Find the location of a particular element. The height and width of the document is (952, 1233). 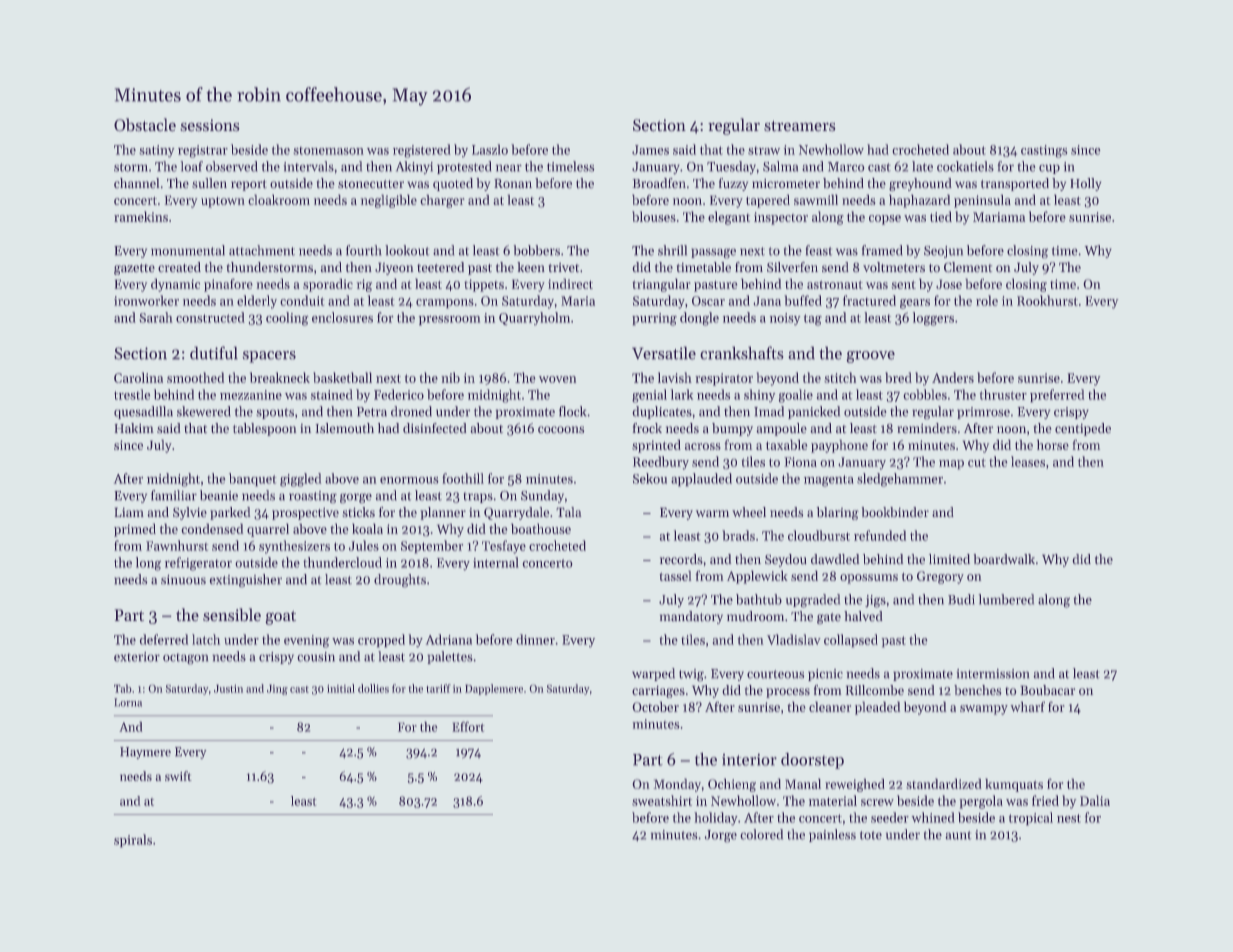

near is located at coordinates (509, 168).
